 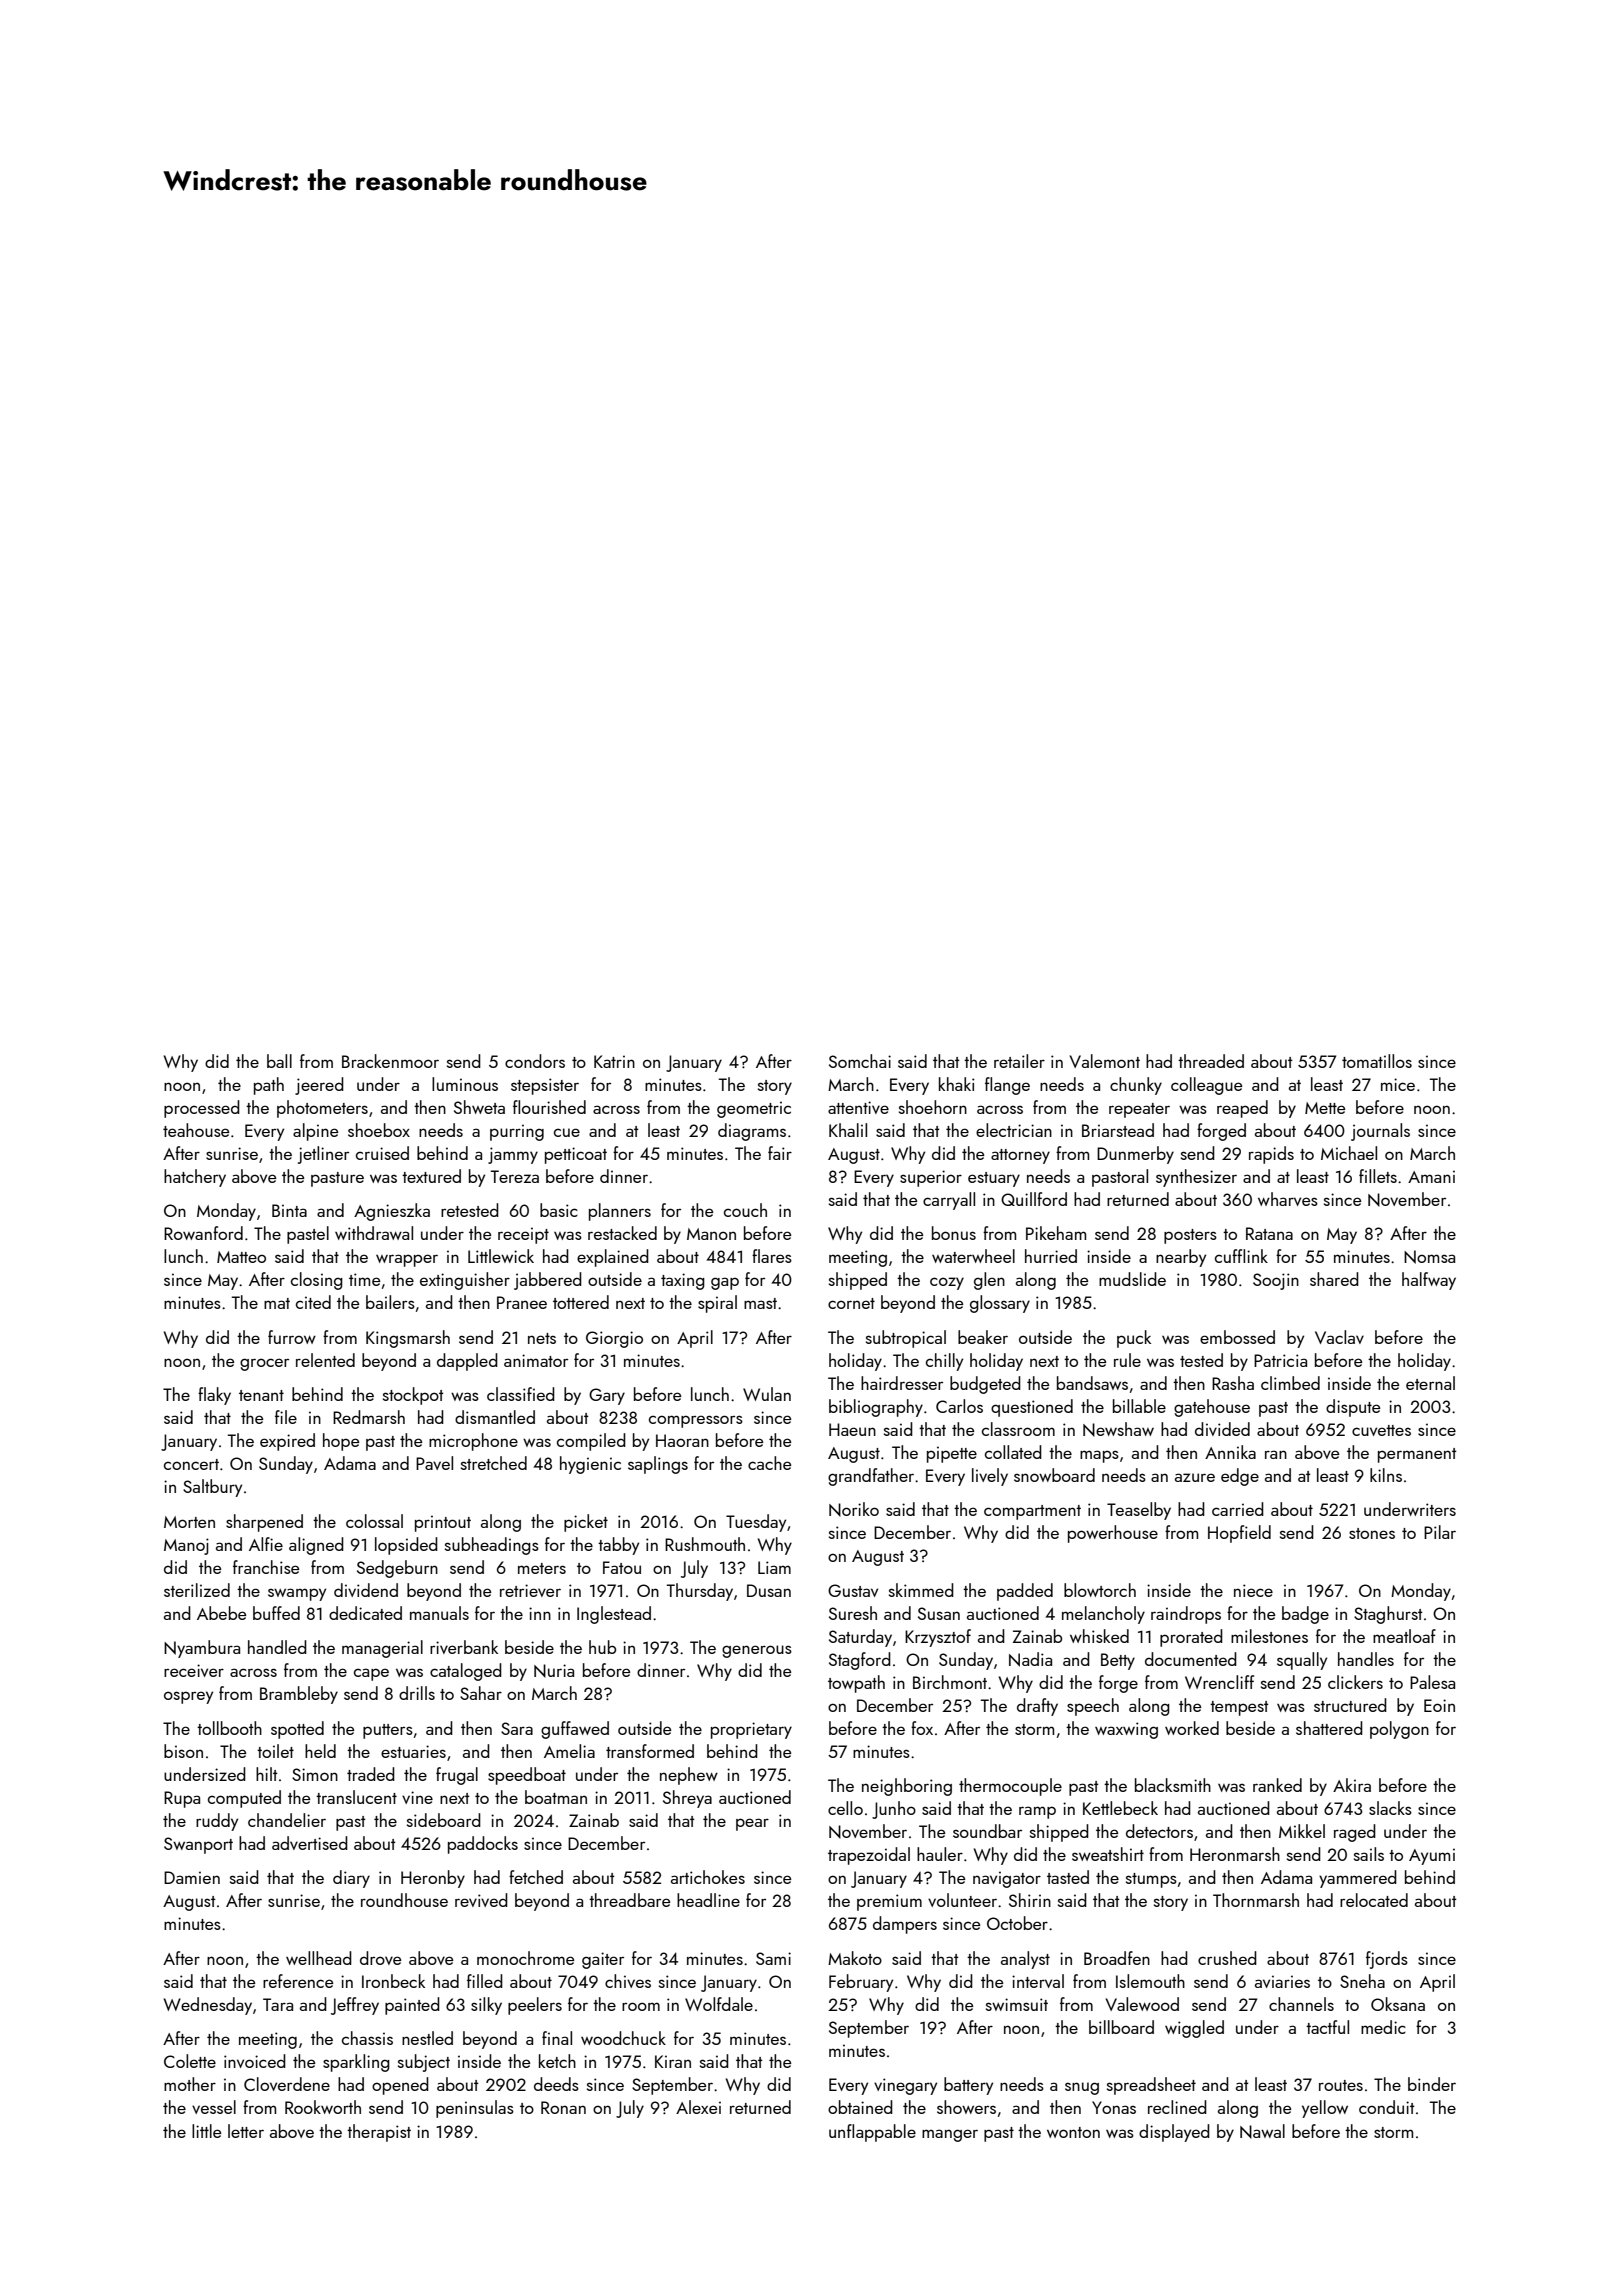 What do you see at coordinates (902, 1383) in the screenshot?
I see `hairdresser` at bounding box center [902, 1383].
